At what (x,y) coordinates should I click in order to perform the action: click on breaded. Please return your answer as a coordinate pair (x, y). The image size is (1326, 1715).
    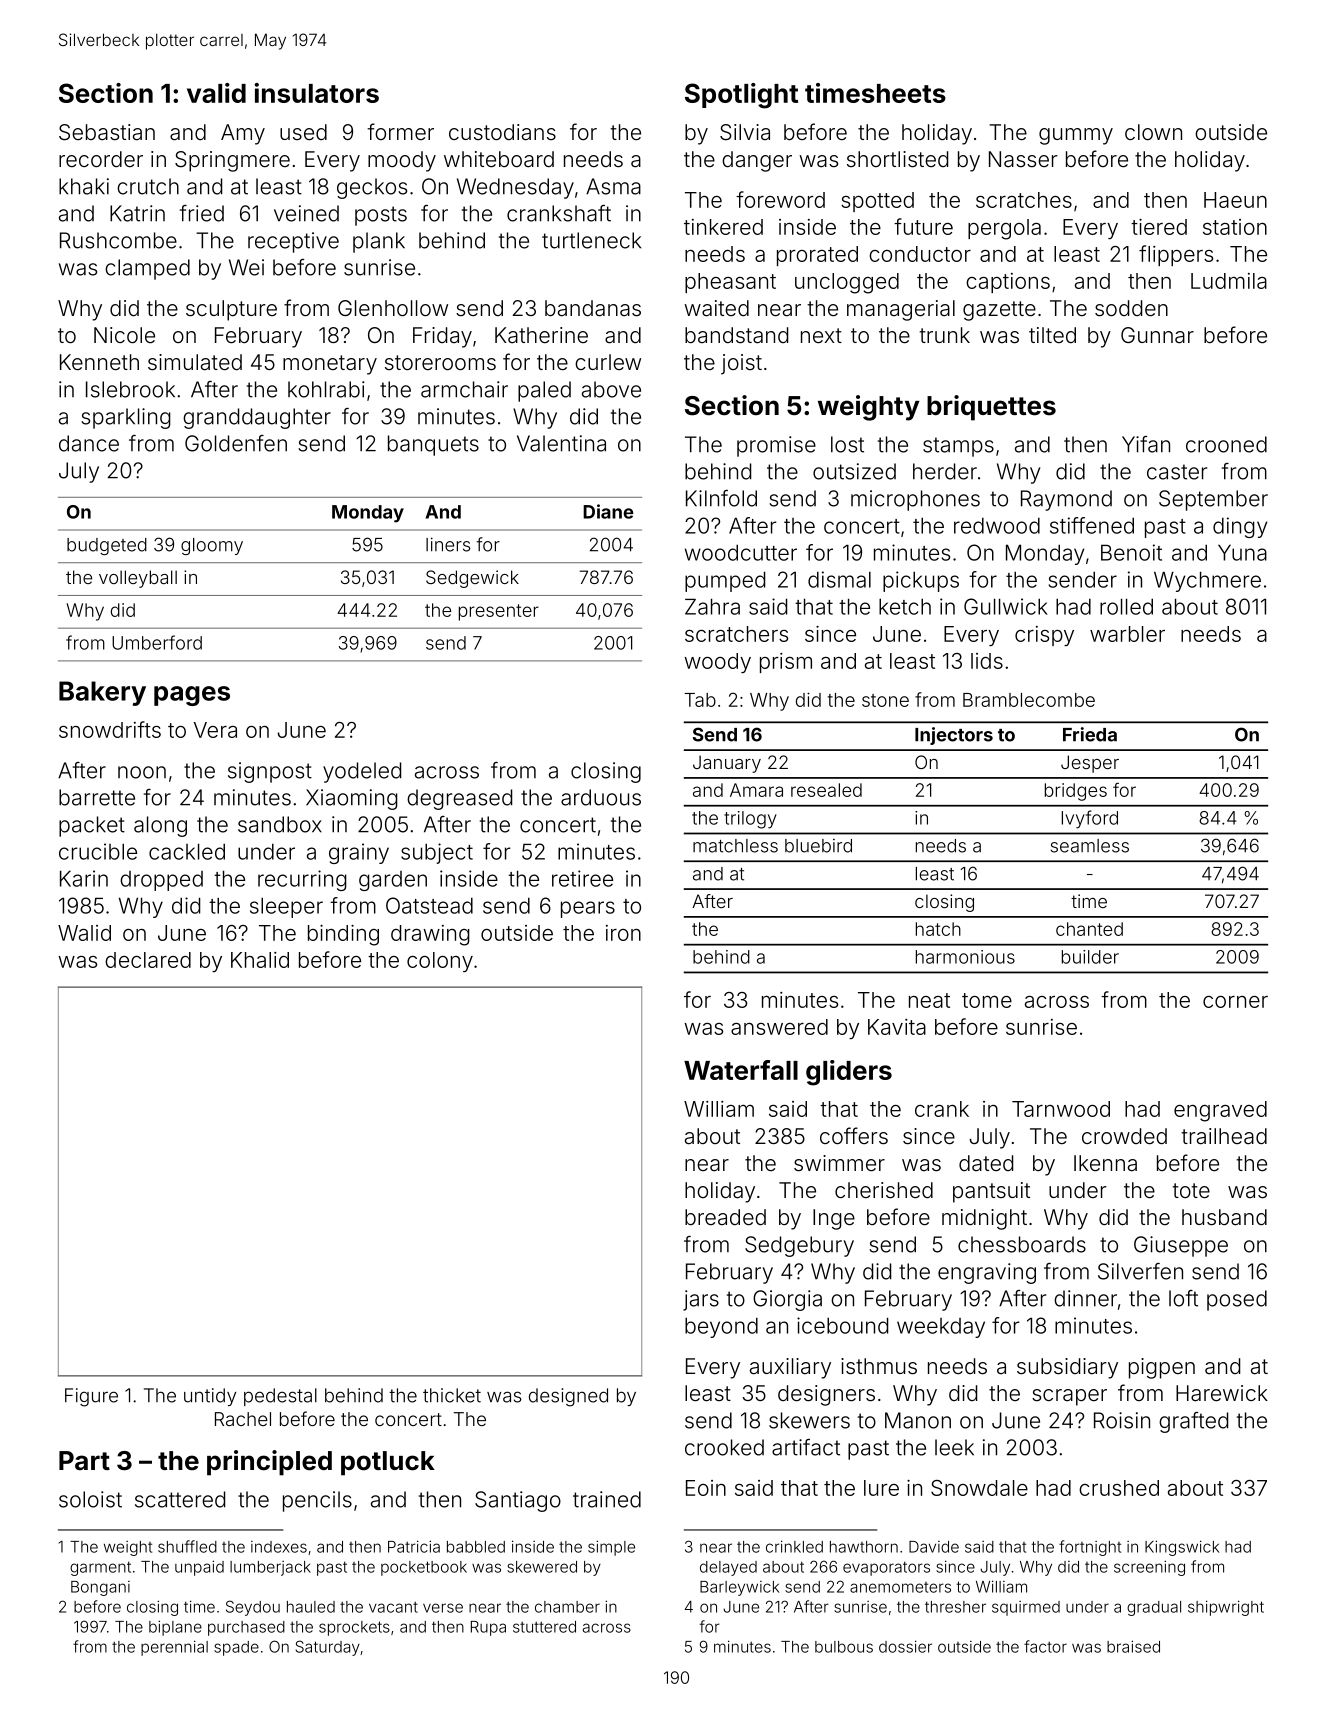
    Looking at the image, I should click on (725, 1217).
